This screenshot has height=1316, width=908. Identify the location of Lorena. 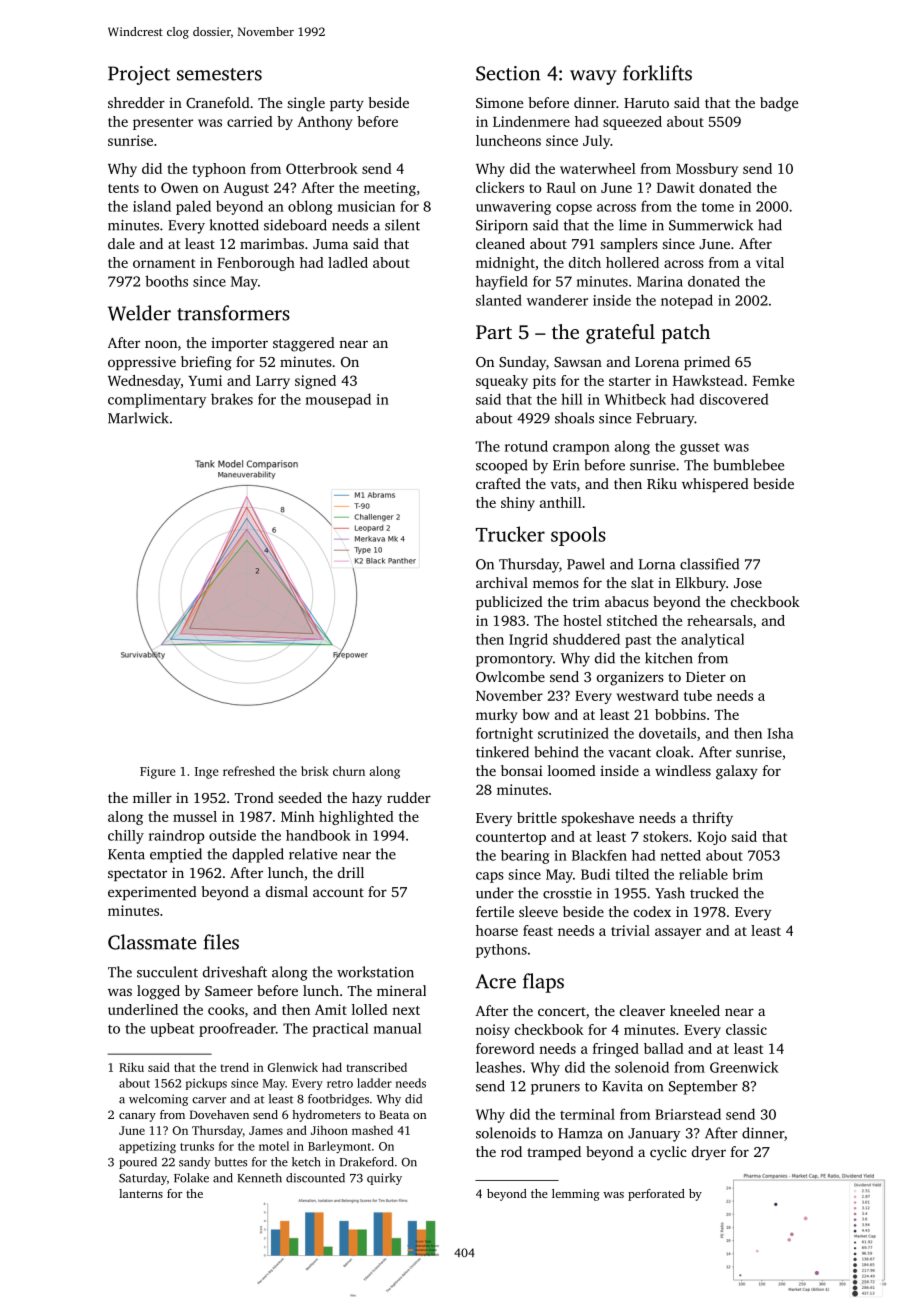
(657, 362).
